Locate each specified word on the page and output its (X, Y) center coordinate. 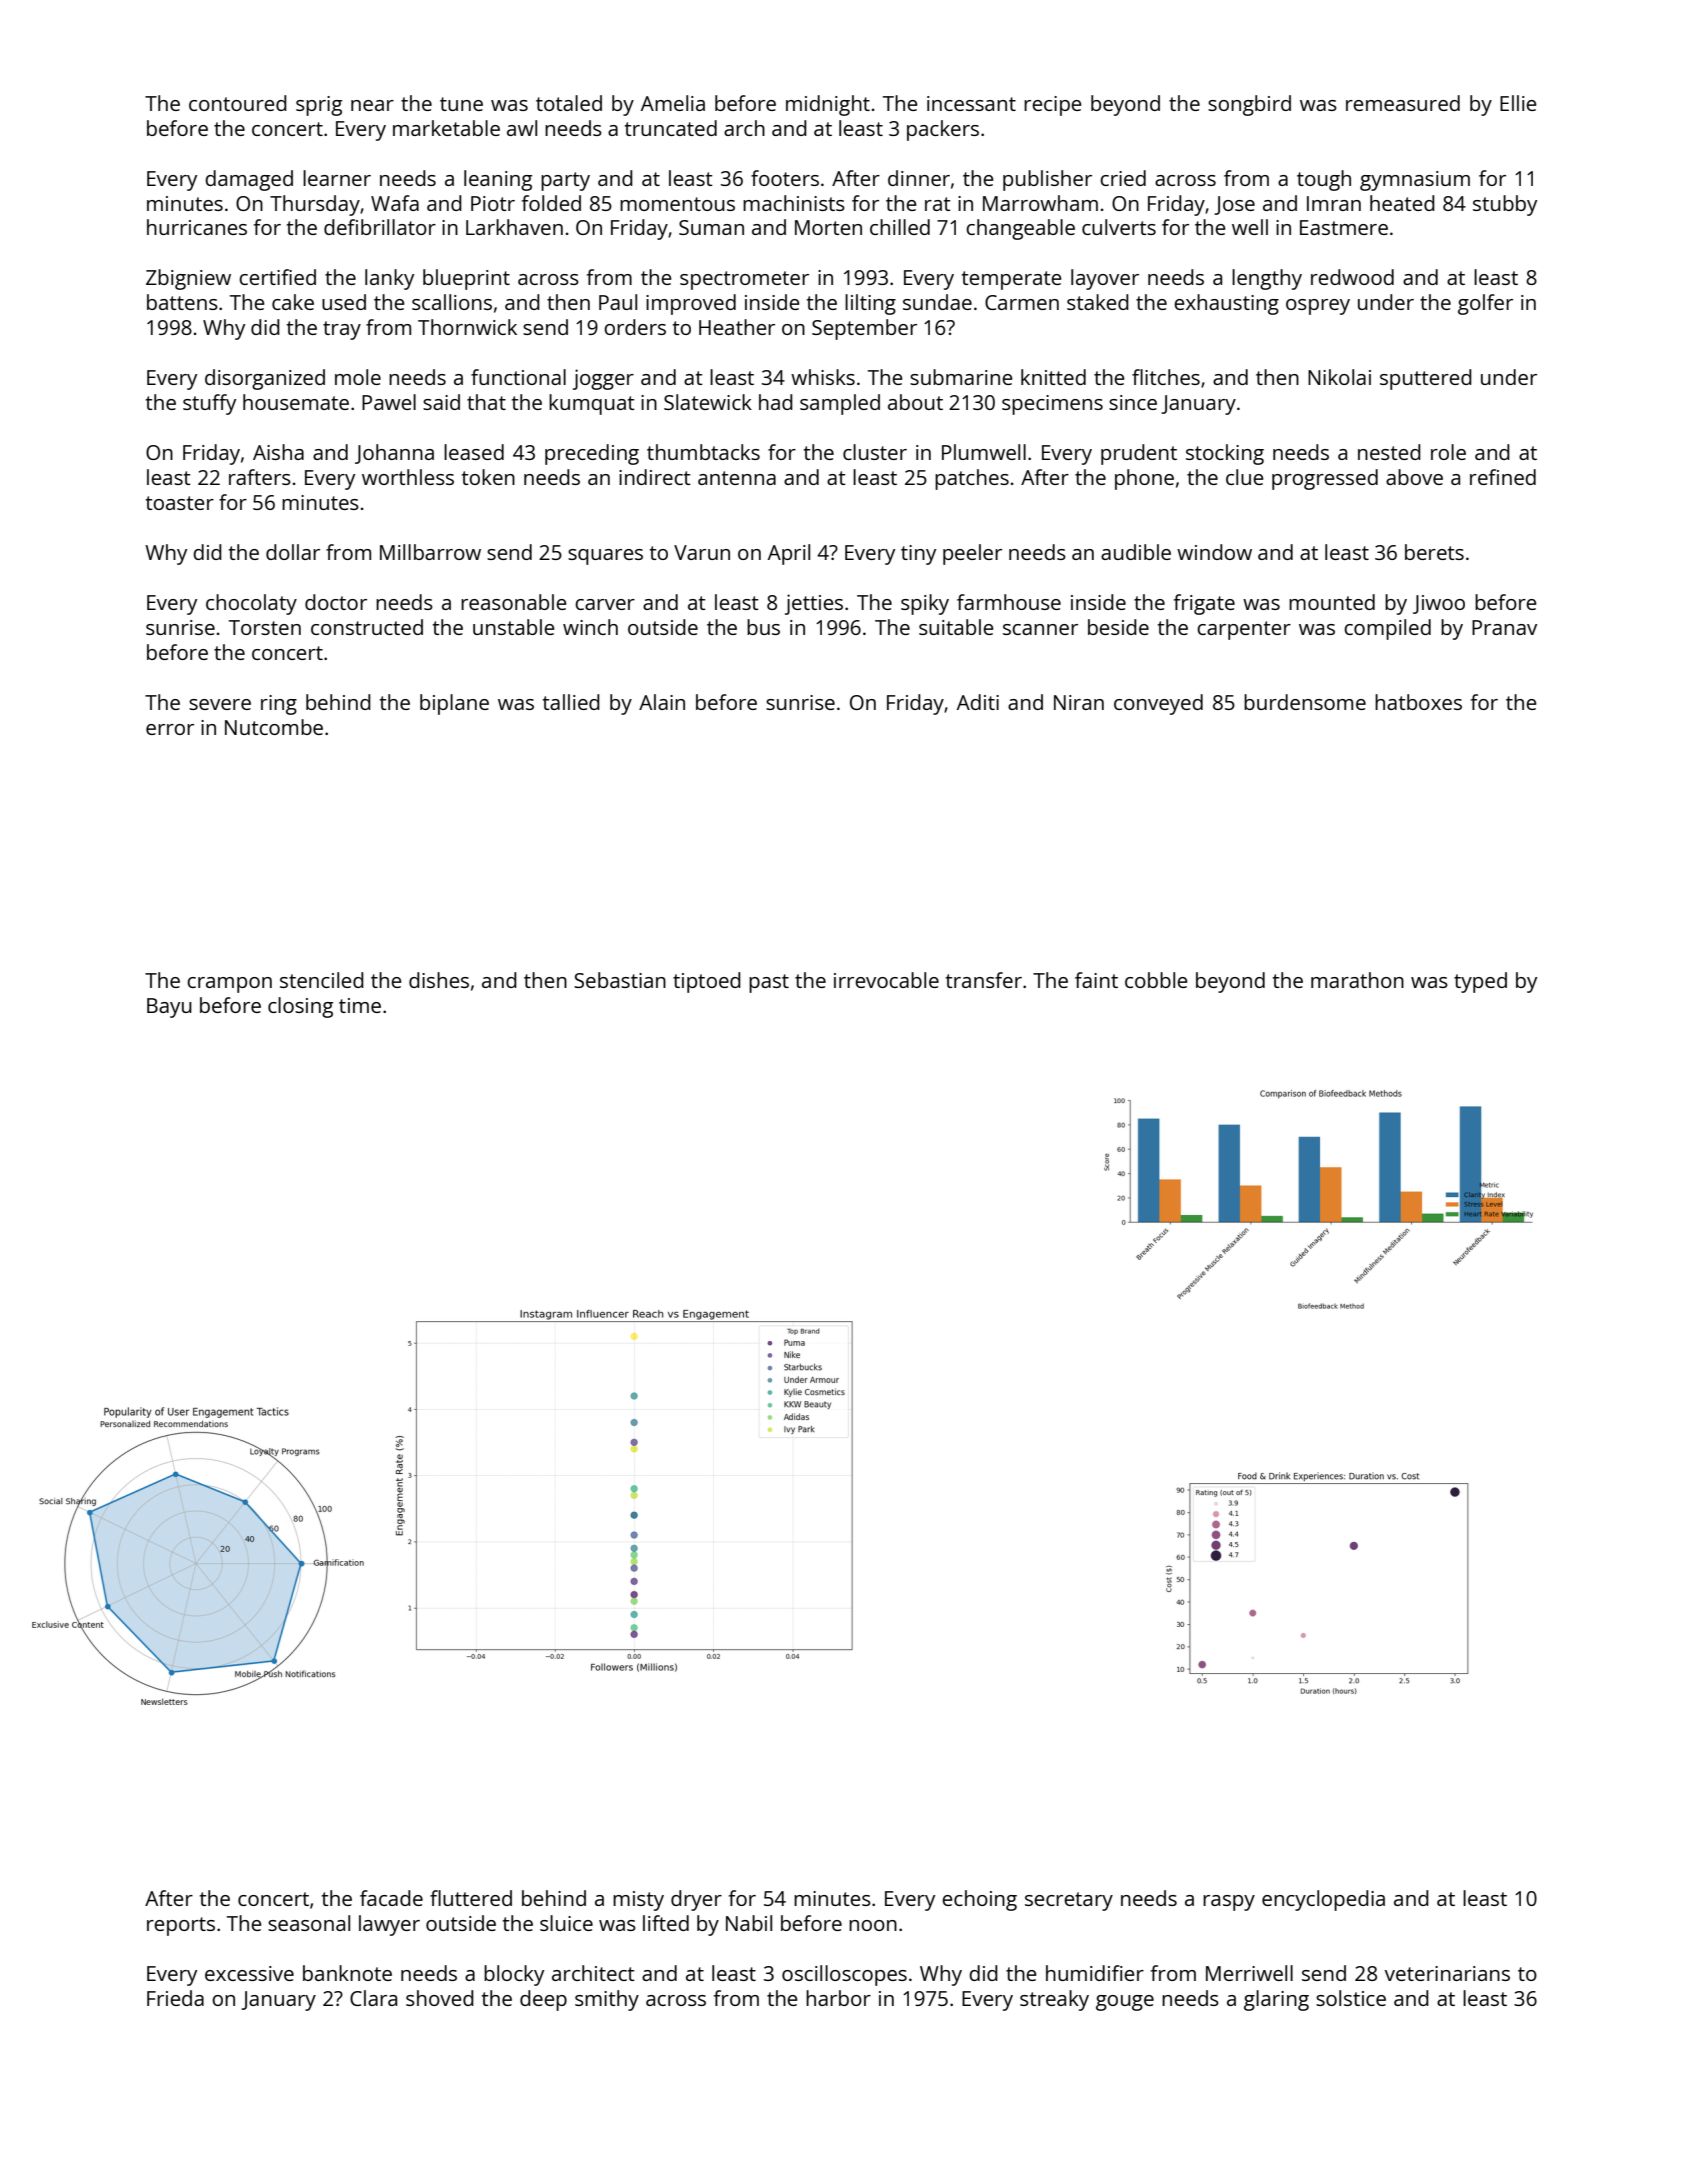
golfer (1485, 304)
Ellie (1518, 103)
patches (972, 479)
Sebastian (620, 980)
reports (181, 1926)
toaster (180, 503)
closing (300, 1007)
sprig (319, 106)
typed (1480, 982)
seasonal (309, 1923)
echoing (979, 1900)
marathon (1357, 980)
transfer (984, 980)
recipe (1053, 106)
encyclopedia (1323, 1900)
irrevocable (886, 980)
